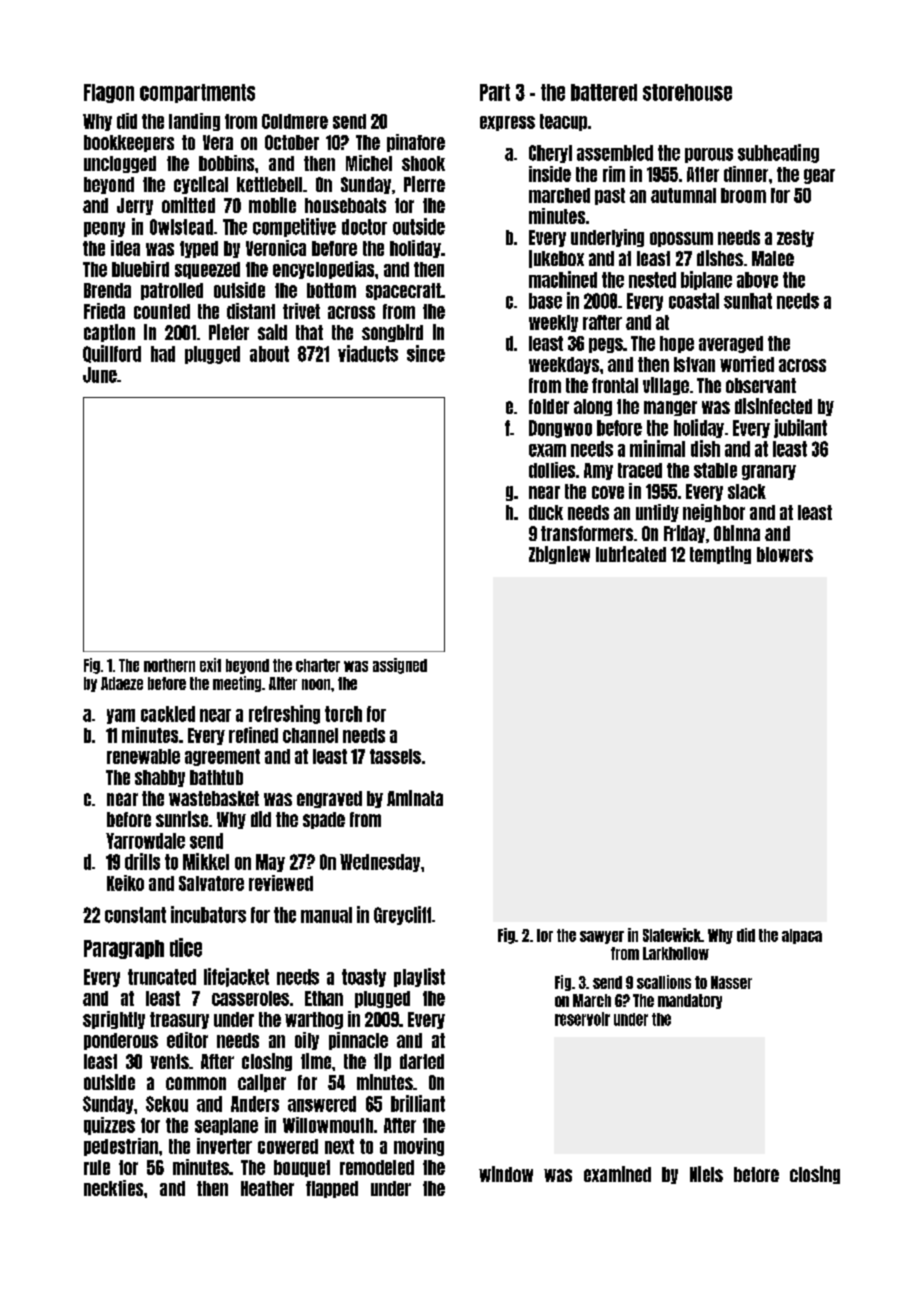  What do you see at coordinates (122, 683) in the screenshot?
I see `Adaeze` at bounding box center [122, 683].
